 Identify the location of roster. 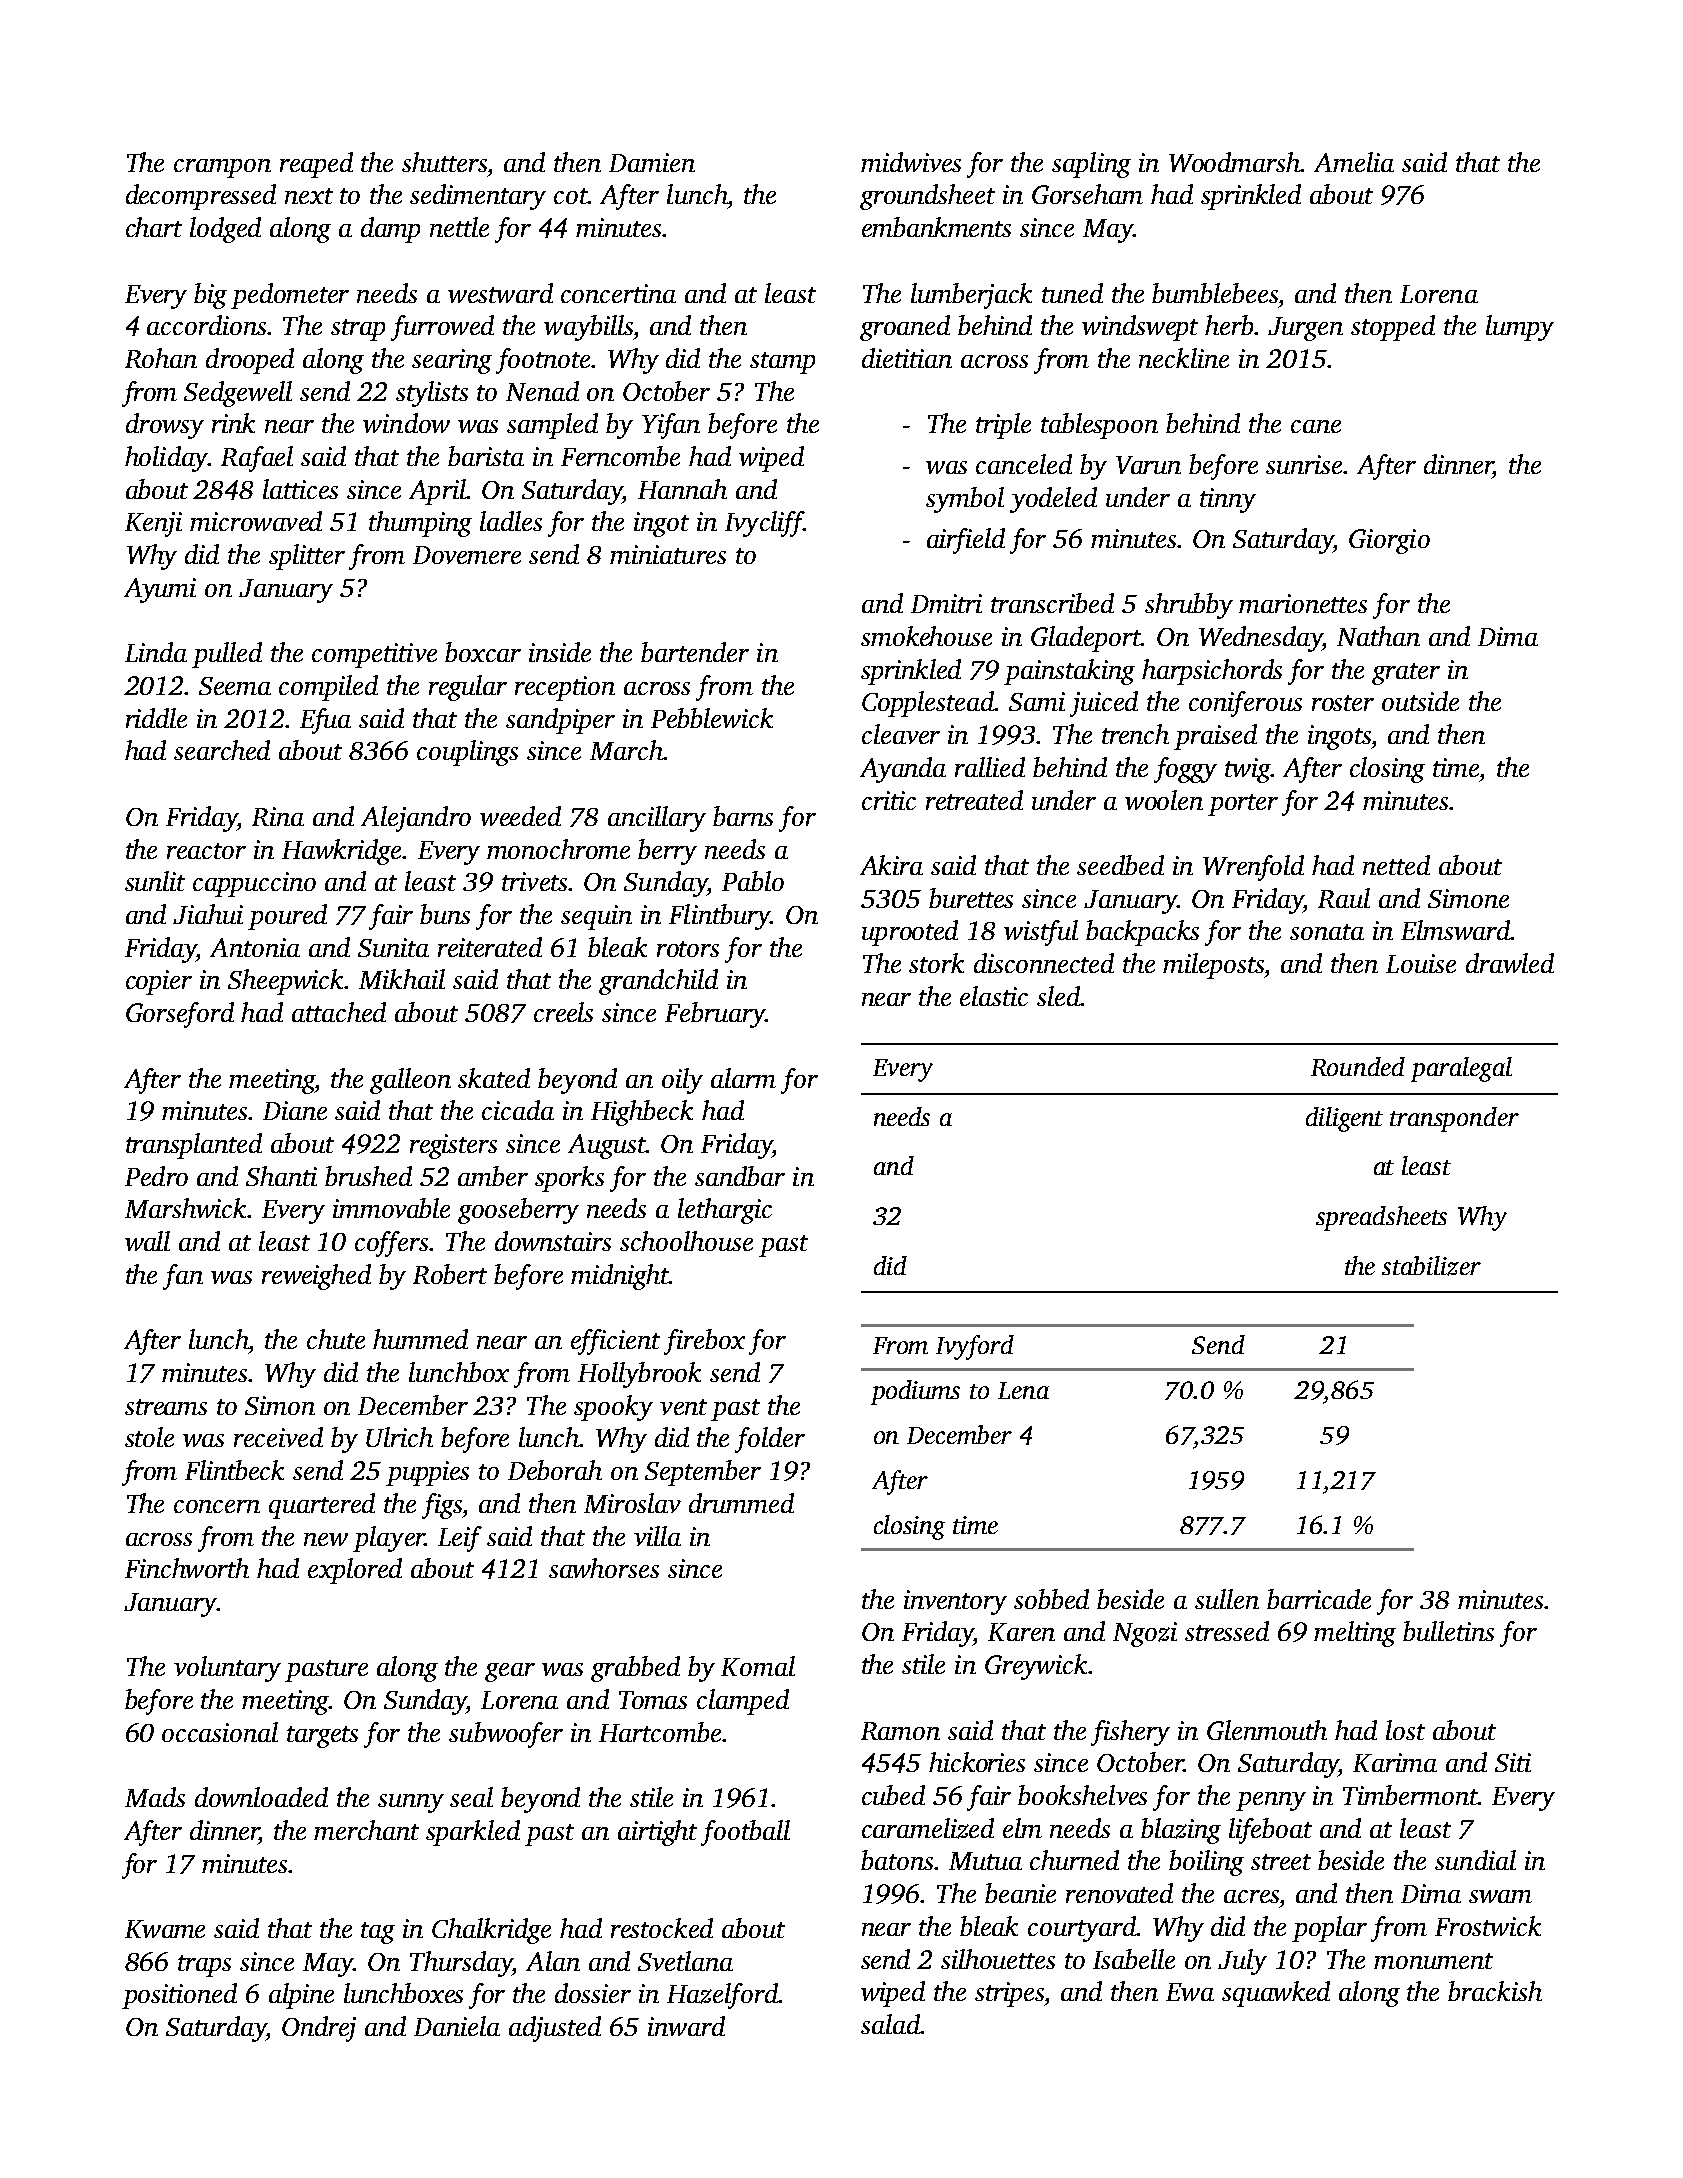
(1343, 703).
